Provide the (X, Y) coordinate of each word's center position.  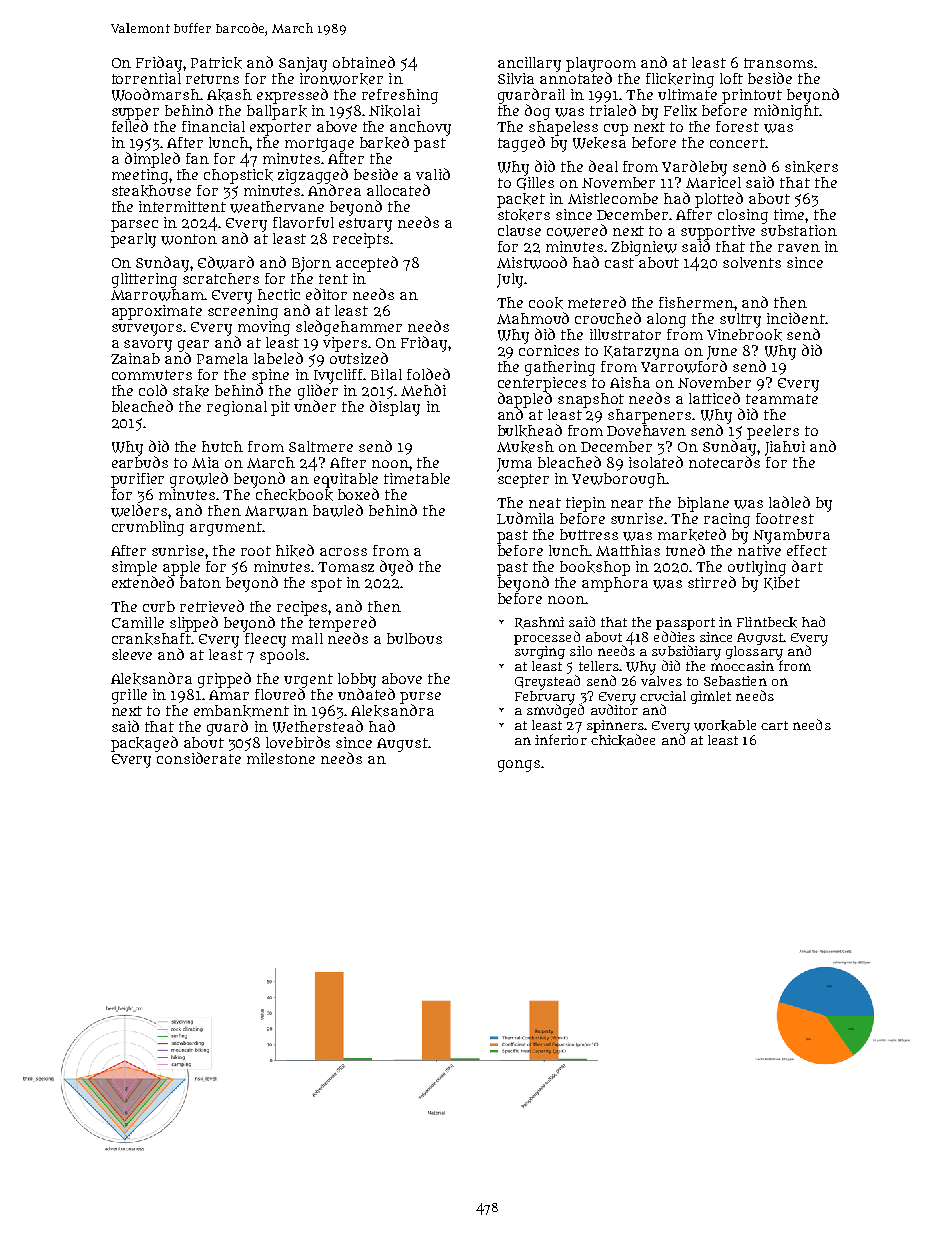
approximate (157, 312)
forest (737, 126)
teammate (782, 399)
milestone (281, 758)
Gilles (535, 183)
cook (546, 303)
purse (420, 698)
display (395, 408)
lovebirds (298, 742)
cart (774, 725)
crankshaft (151, 639)
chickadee (623, 740)
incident (796, 318)
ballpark (277, 112)
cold (153, 390)
